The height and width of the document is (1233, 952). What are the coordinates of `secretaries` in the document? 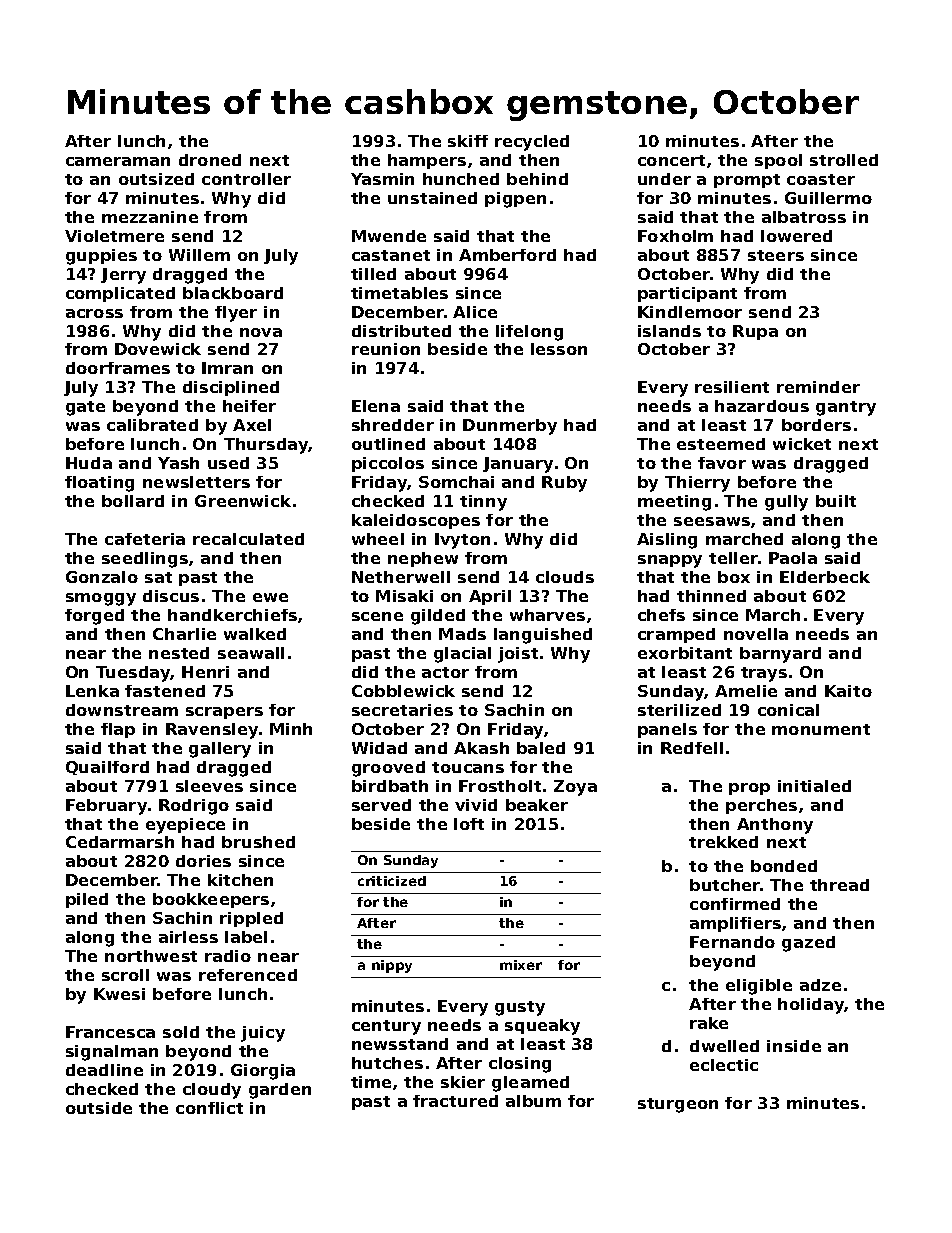 It's located at (402, 710).
